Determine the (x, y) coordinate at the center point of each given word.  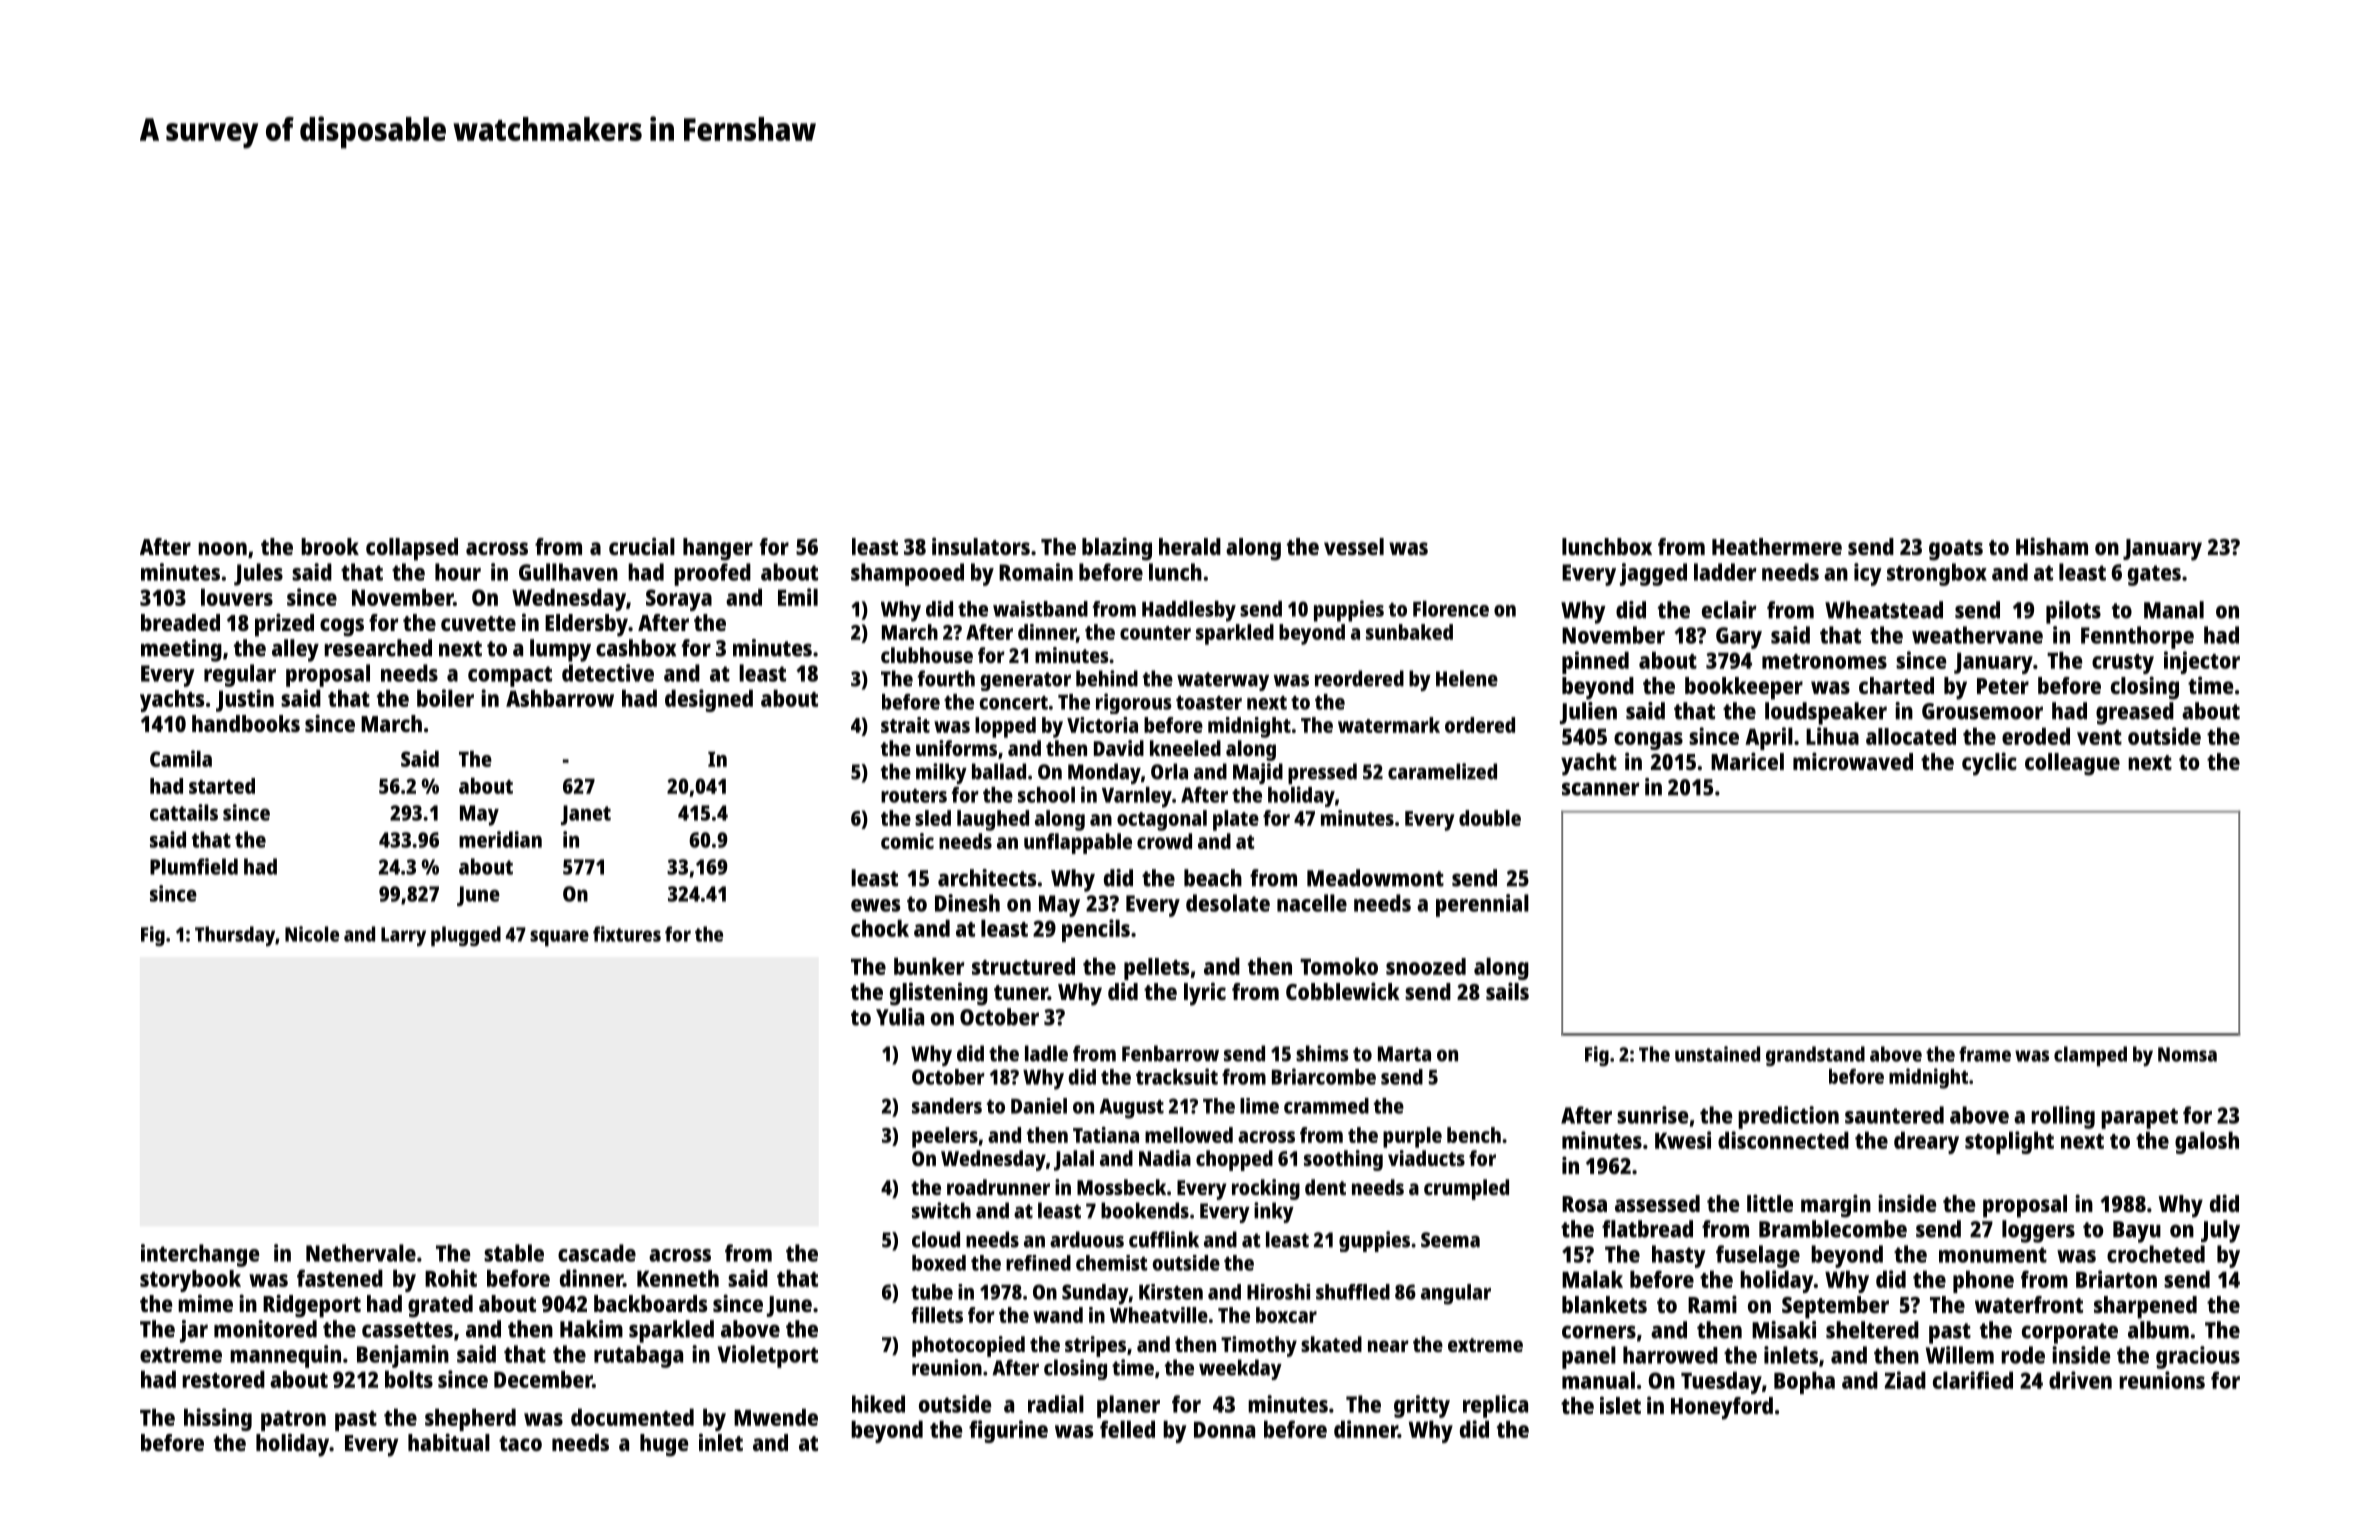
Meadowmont (1375, 878)
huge (664, 1445)
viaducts (1426, 1158)
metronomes (1824, 661)
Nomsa (2187, 1054)
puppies (1349, 611)
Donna (1224, 1430)
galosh (2207, 1142)
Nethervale (361, 1253)
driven (2080, 1380)
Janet (586, 815)
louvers (237, 597)
